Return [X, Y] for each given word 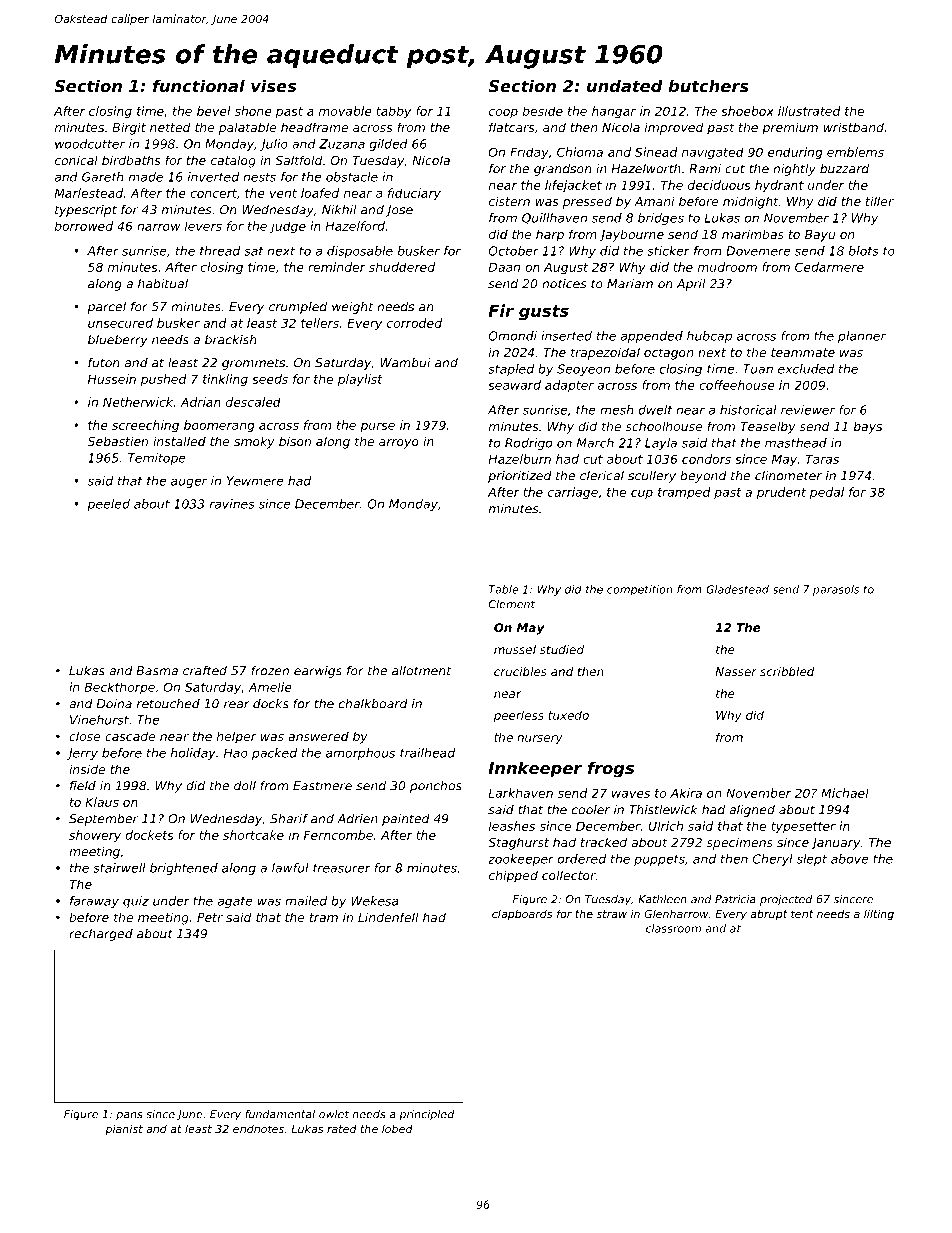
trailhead [427, 753]
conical [76, 160]
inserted [566, 336]
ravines [232, 504]
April [691, 285]
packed [274, 754]
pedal [827, 493]
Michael [845, 793]
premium [790, 128]
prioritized [520, 477]
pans [129, 1116]
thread [220, 251]
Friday [529, 153]
